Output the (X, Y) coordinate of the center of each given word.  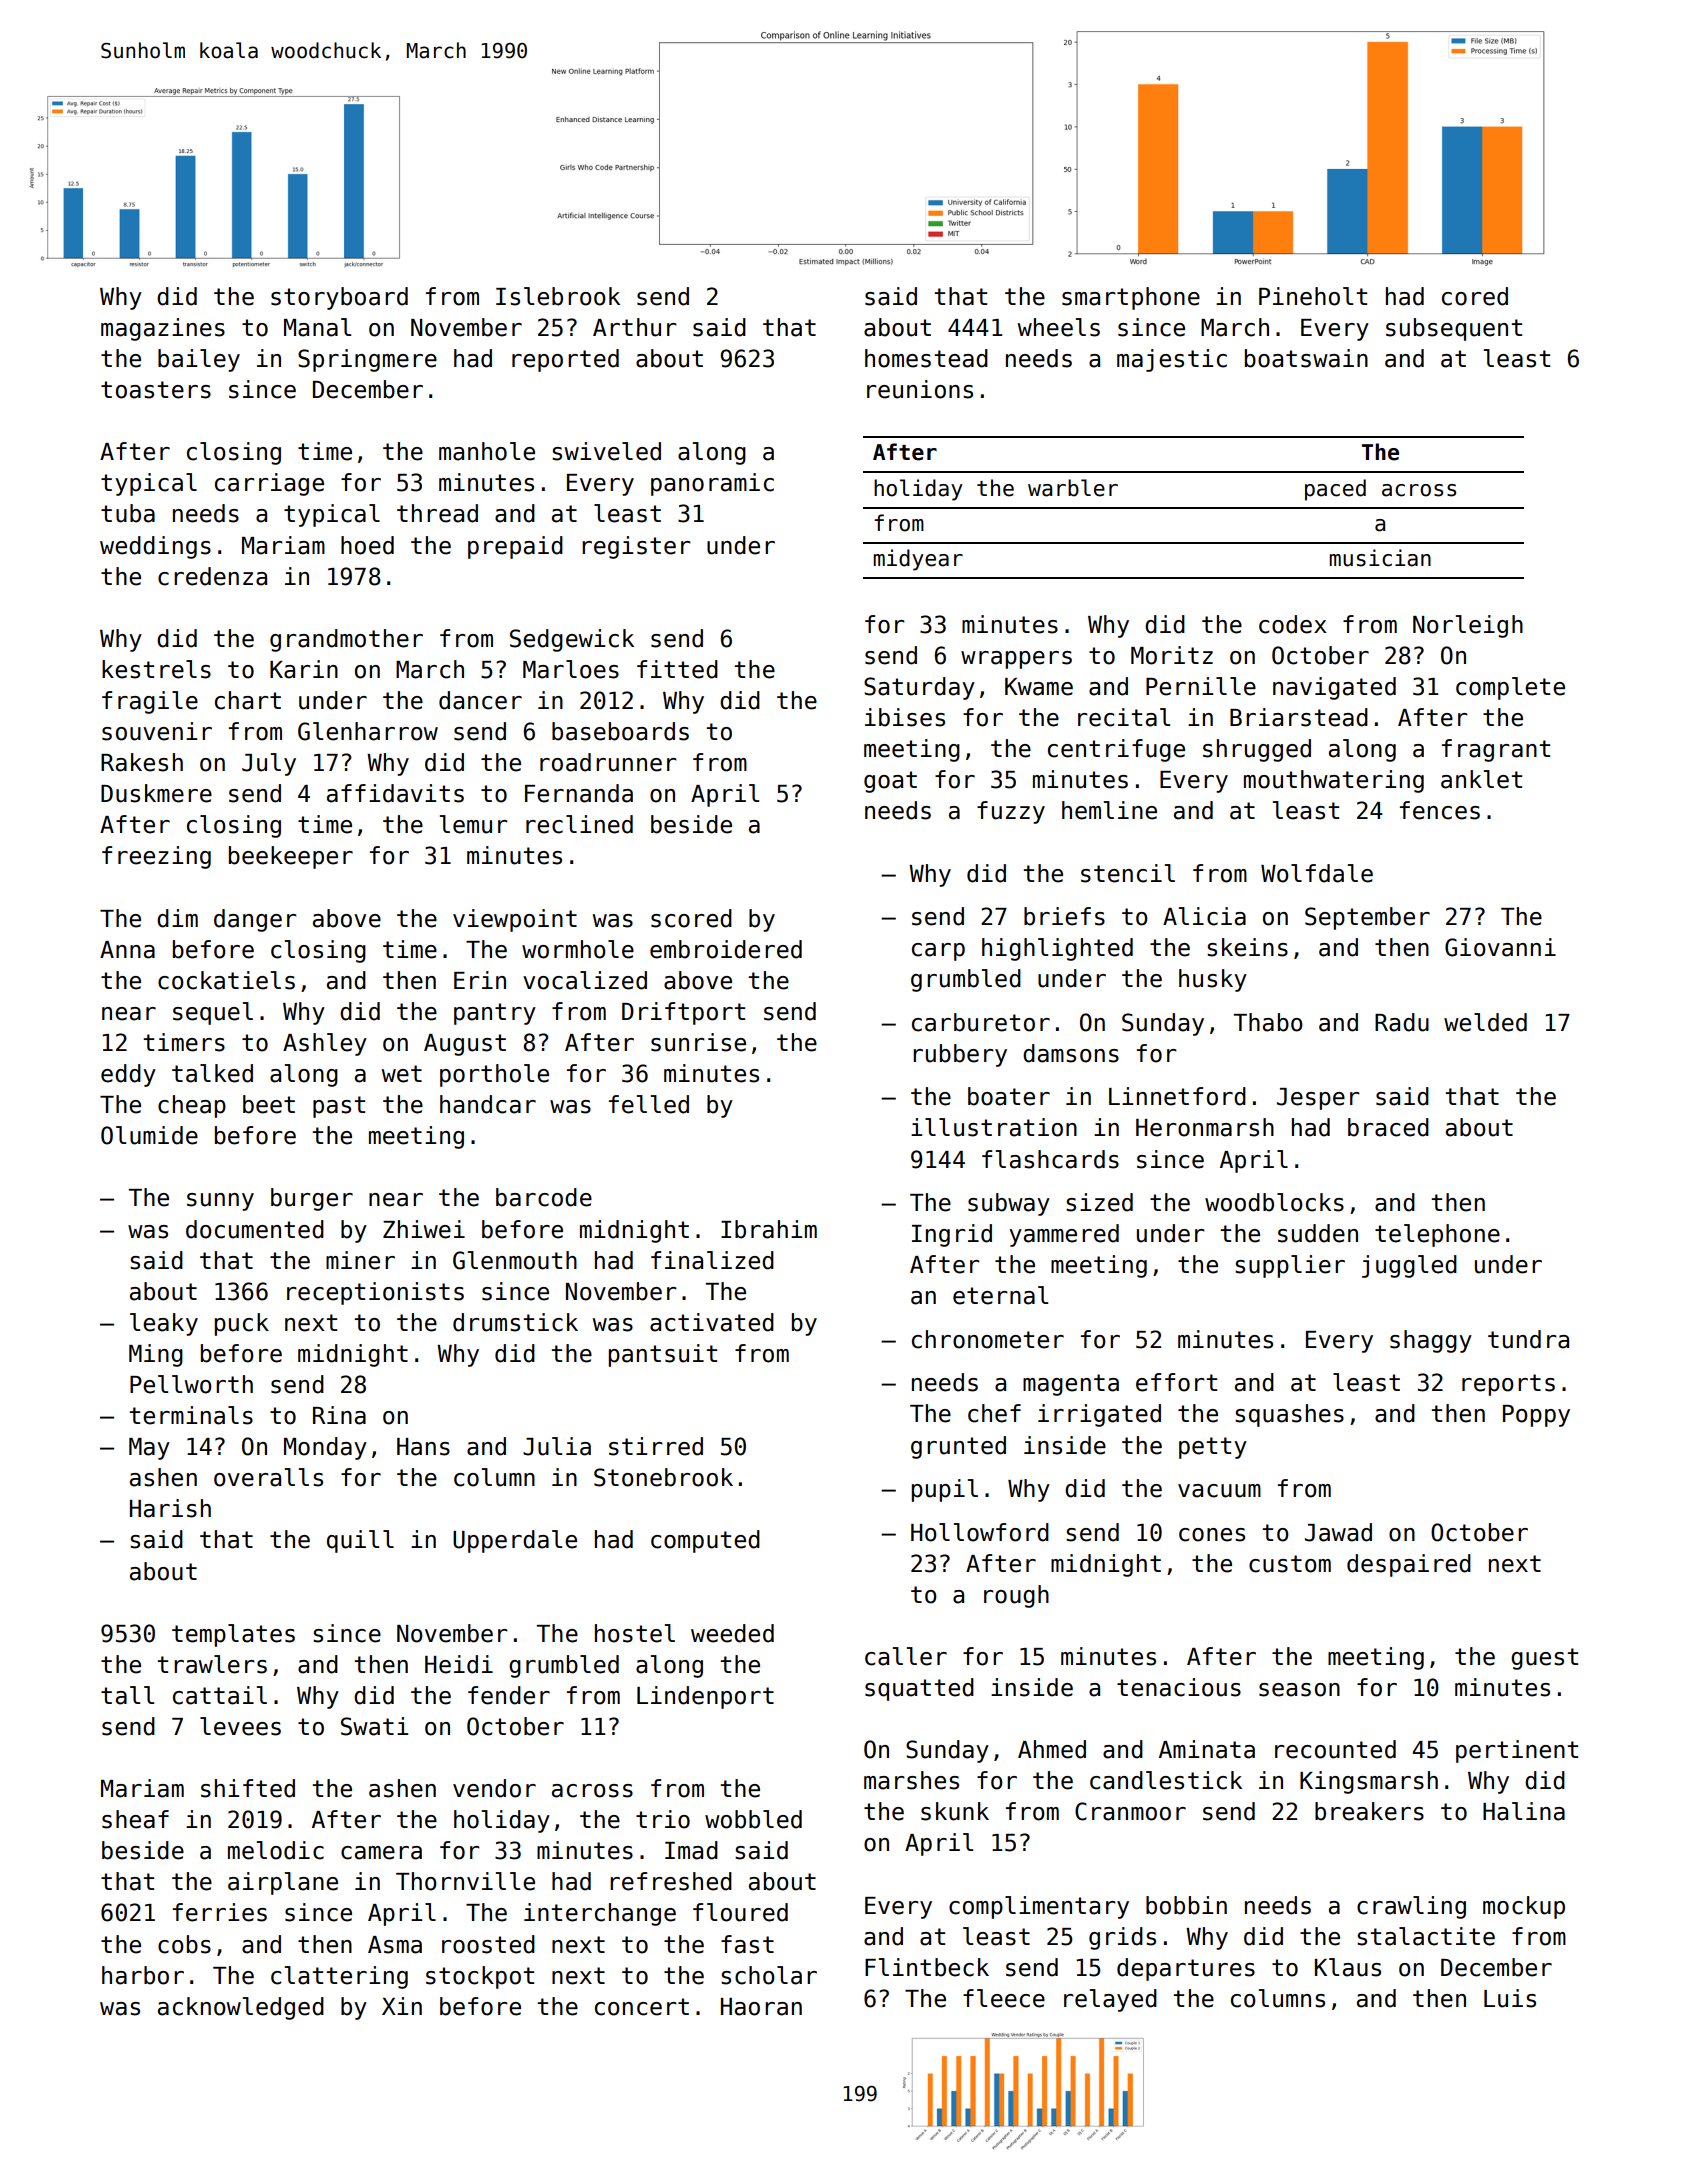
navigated (1334, 688)
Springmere (367, 360)
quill (360, 1541)
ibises (905, 717)
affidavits (395, 793)
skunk (955, 1811)
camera (381, 1853)
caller (906, 1656)
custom (1290, 1564)
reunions (920, 389)
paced (1335, 490)
